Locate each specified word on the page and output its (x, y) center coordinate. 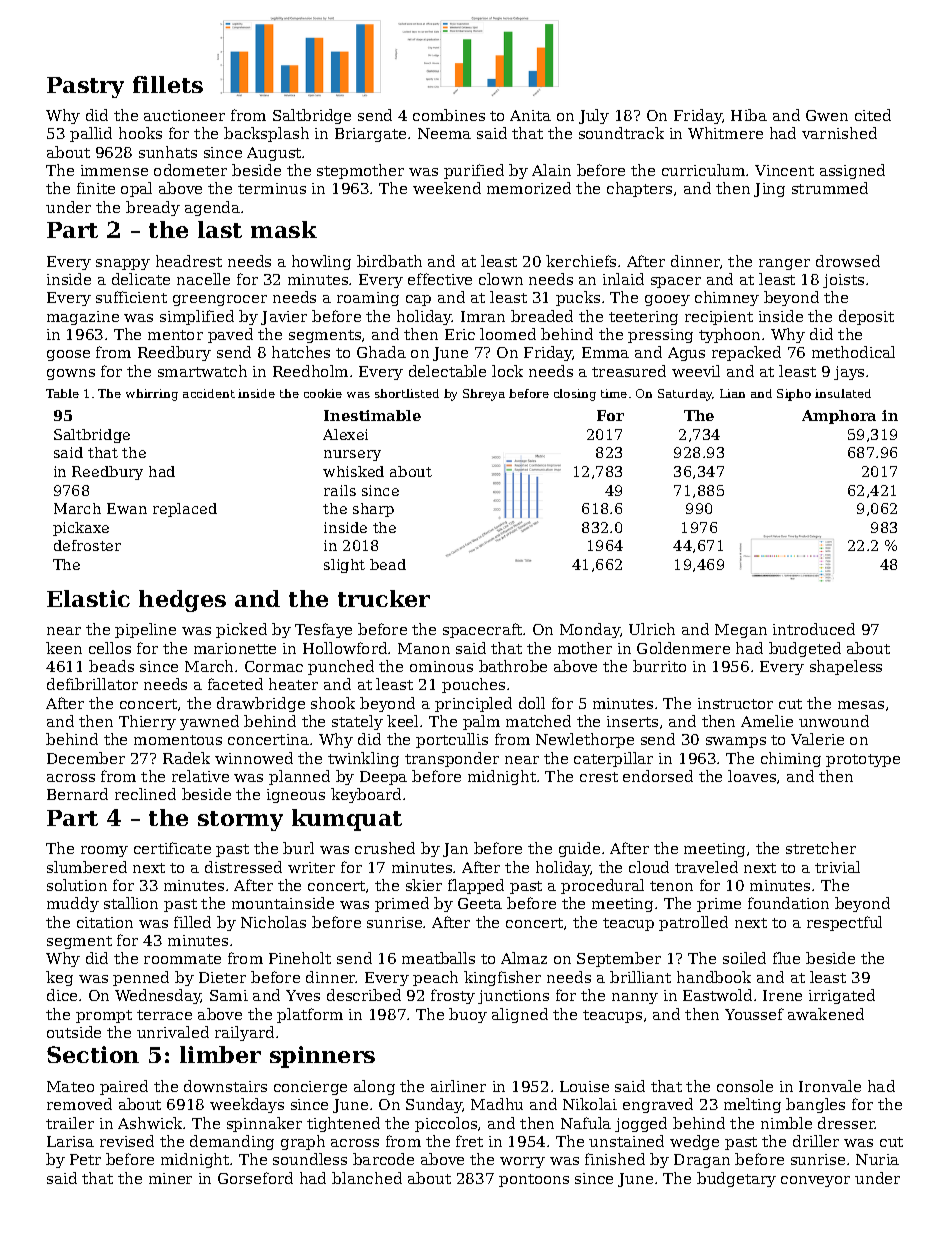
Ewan (127, 508)
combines (449, 115)
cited (873, 115)
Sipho (794, 395)
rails (340, 490)
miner (170, 1178)
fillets (168, 84)
